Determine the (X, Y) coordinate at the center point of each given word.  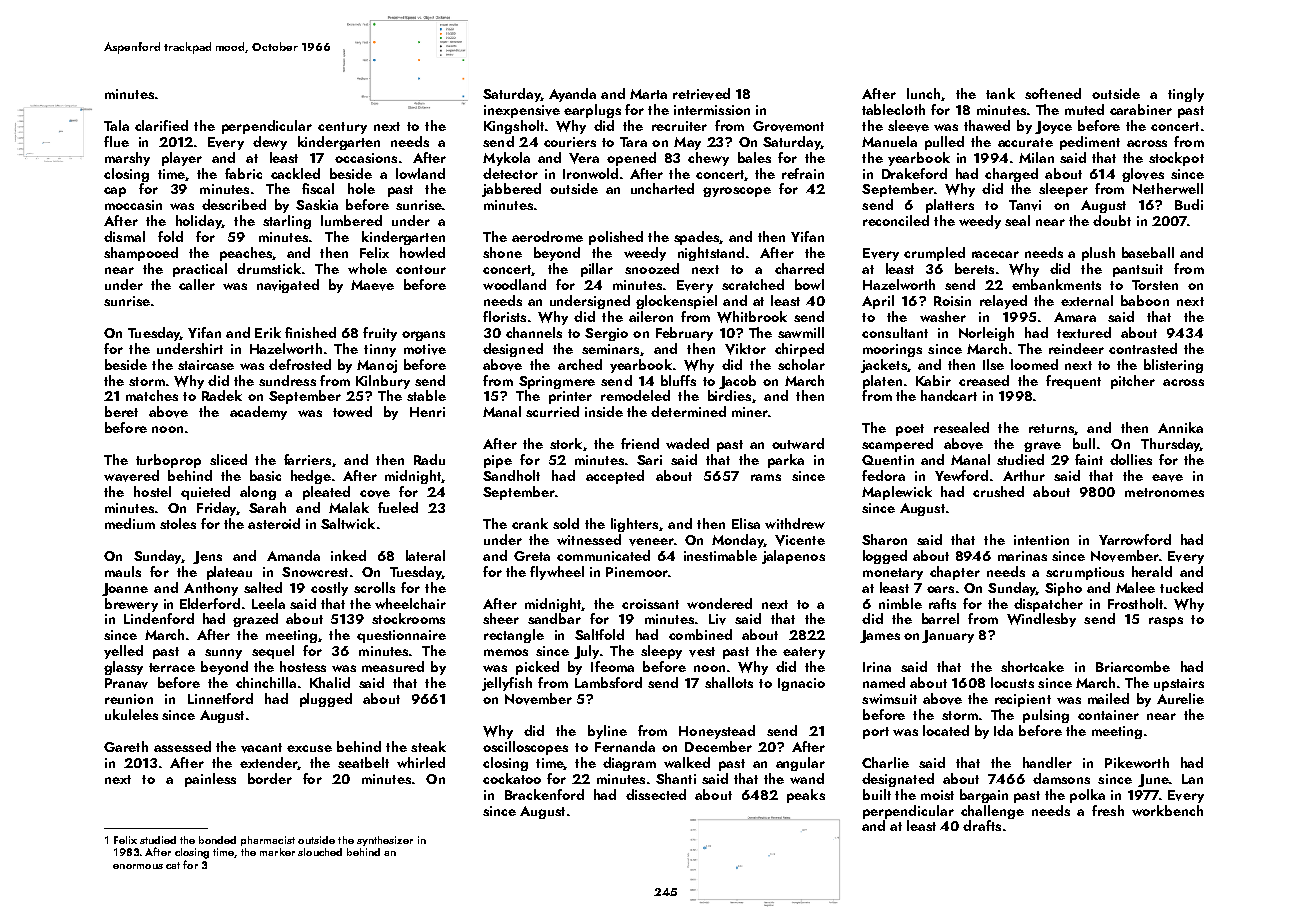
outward (798, 443)
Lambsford (608, 682)
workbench (1167, 810)
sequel (273, 652)
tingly (1186, 95)
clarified (161, 125)
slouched (320, 852)
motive (425, 349)
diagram (629, 764)
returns (1051, 428)
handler (1047, 762)
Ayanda (572, 95)
